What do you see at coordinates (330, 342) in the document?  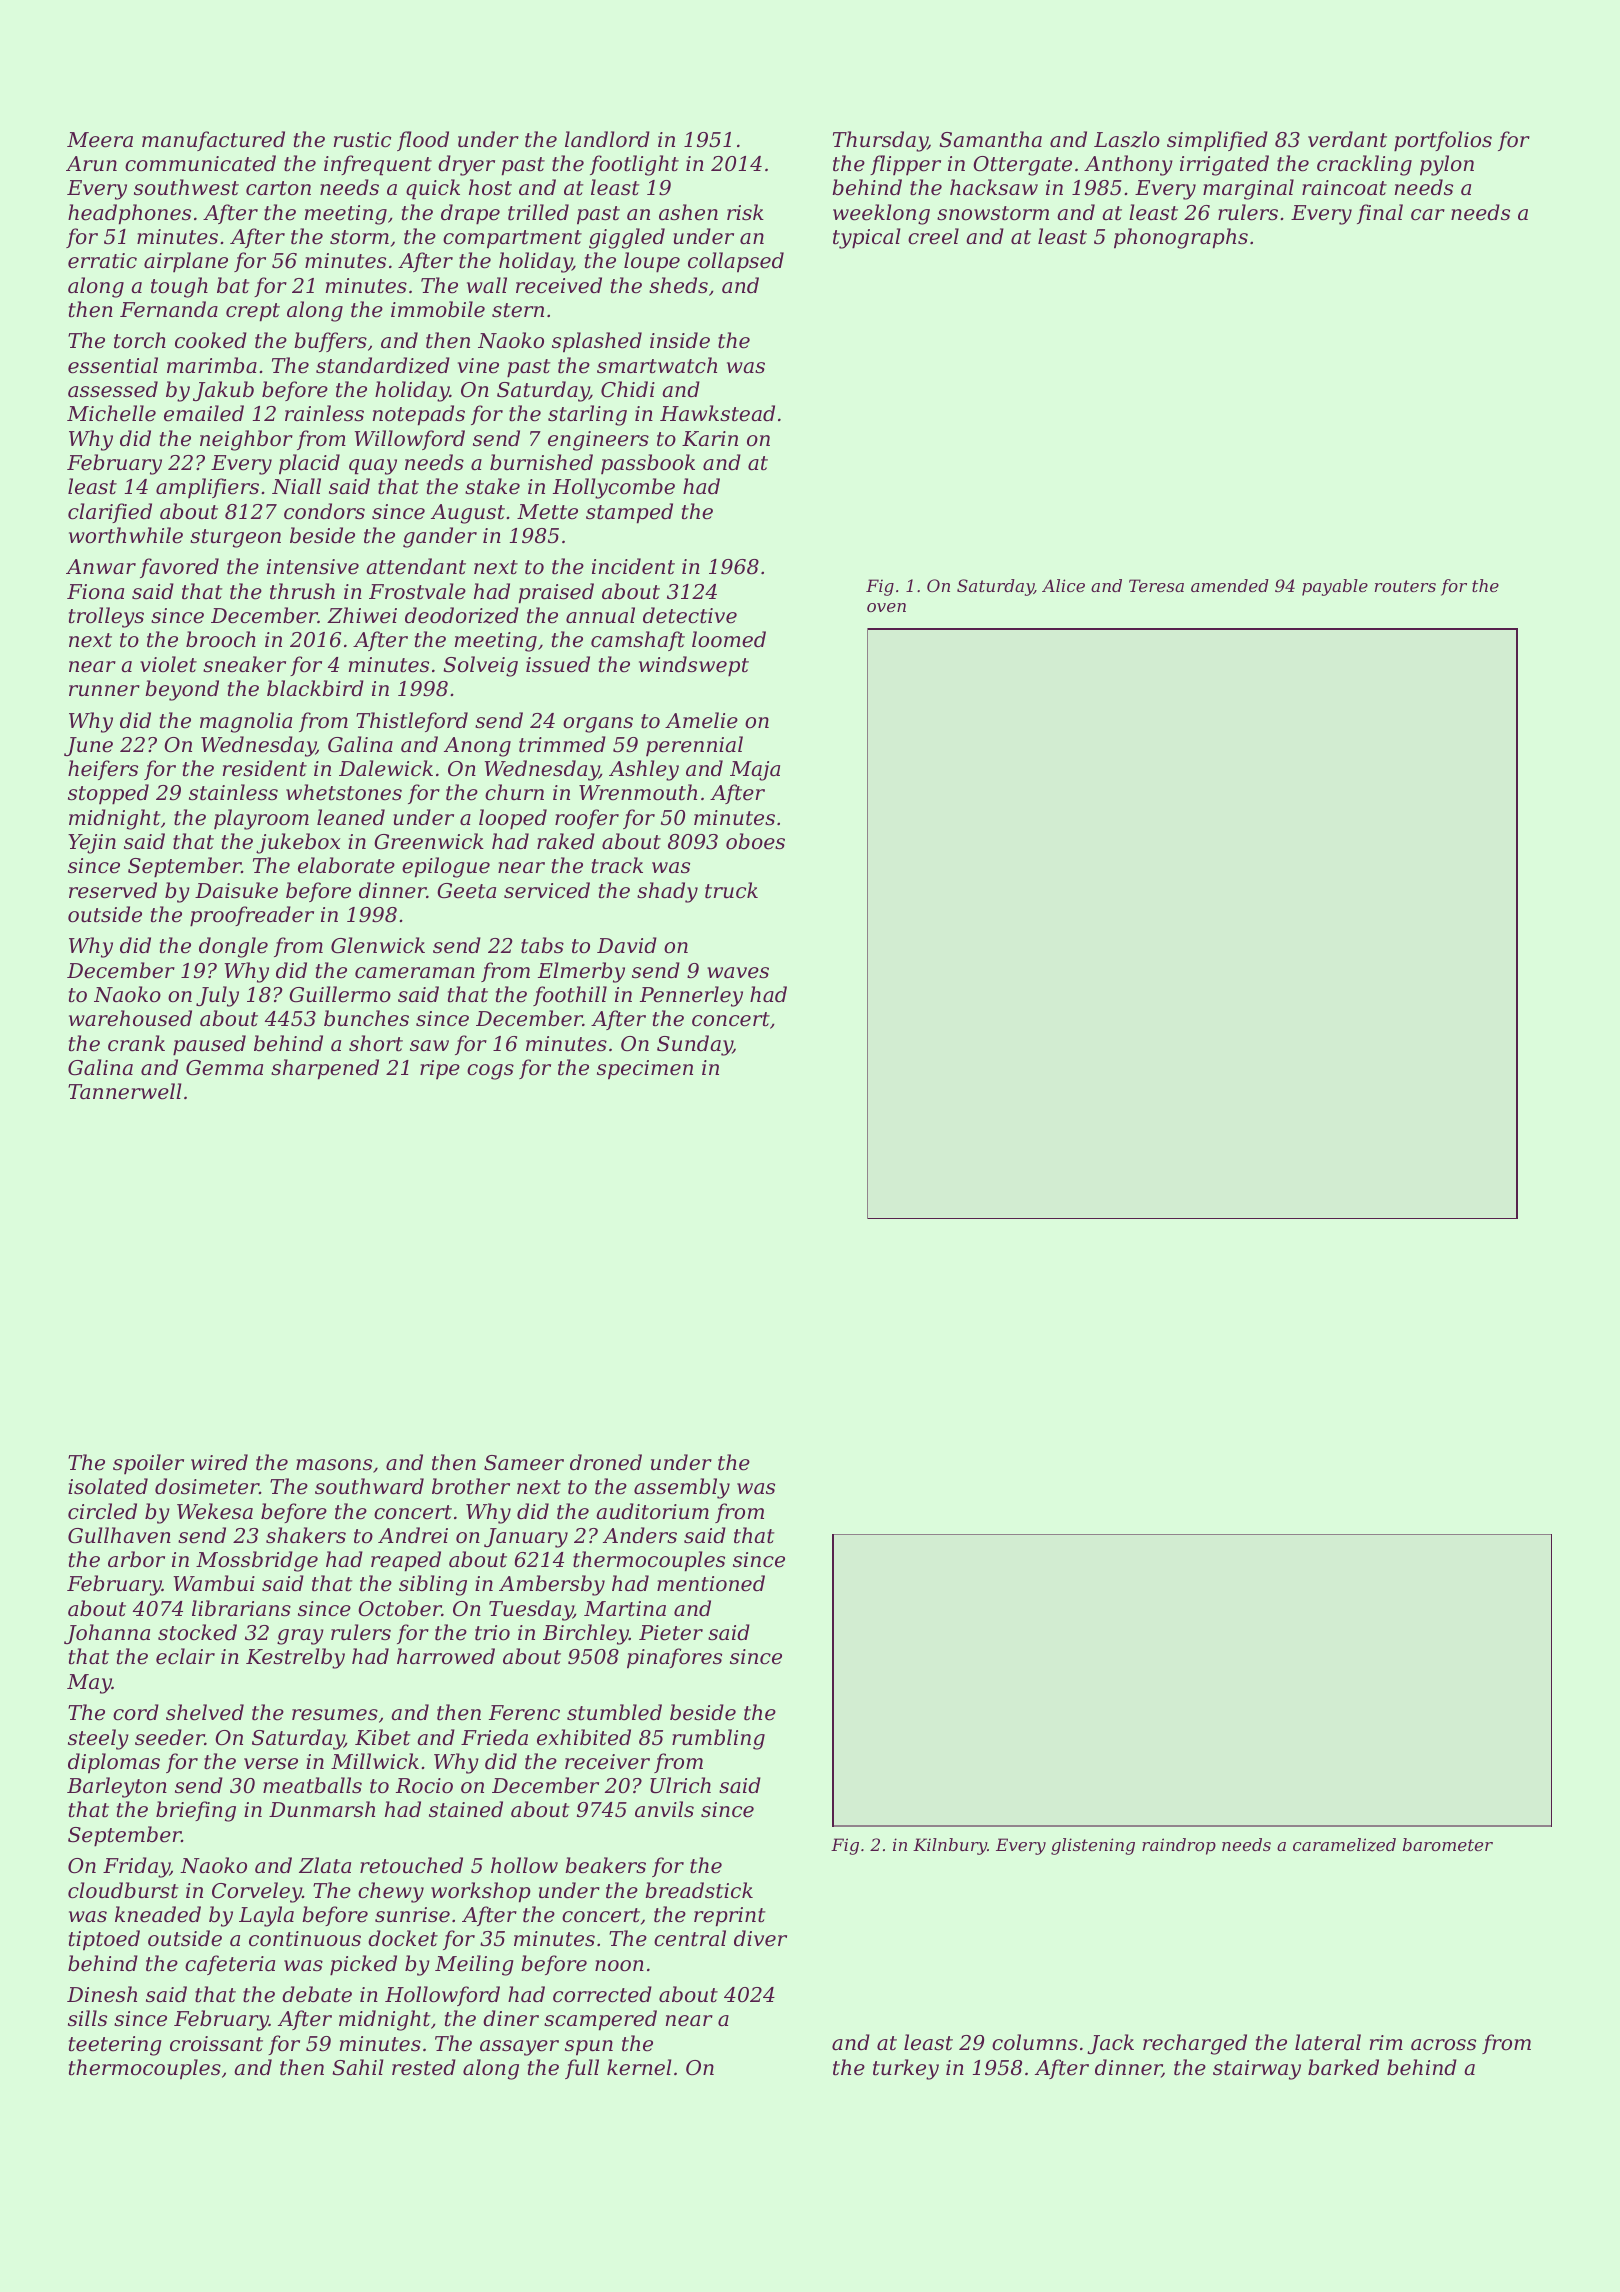 I see `buffers` at bounding box center [330, 342].
